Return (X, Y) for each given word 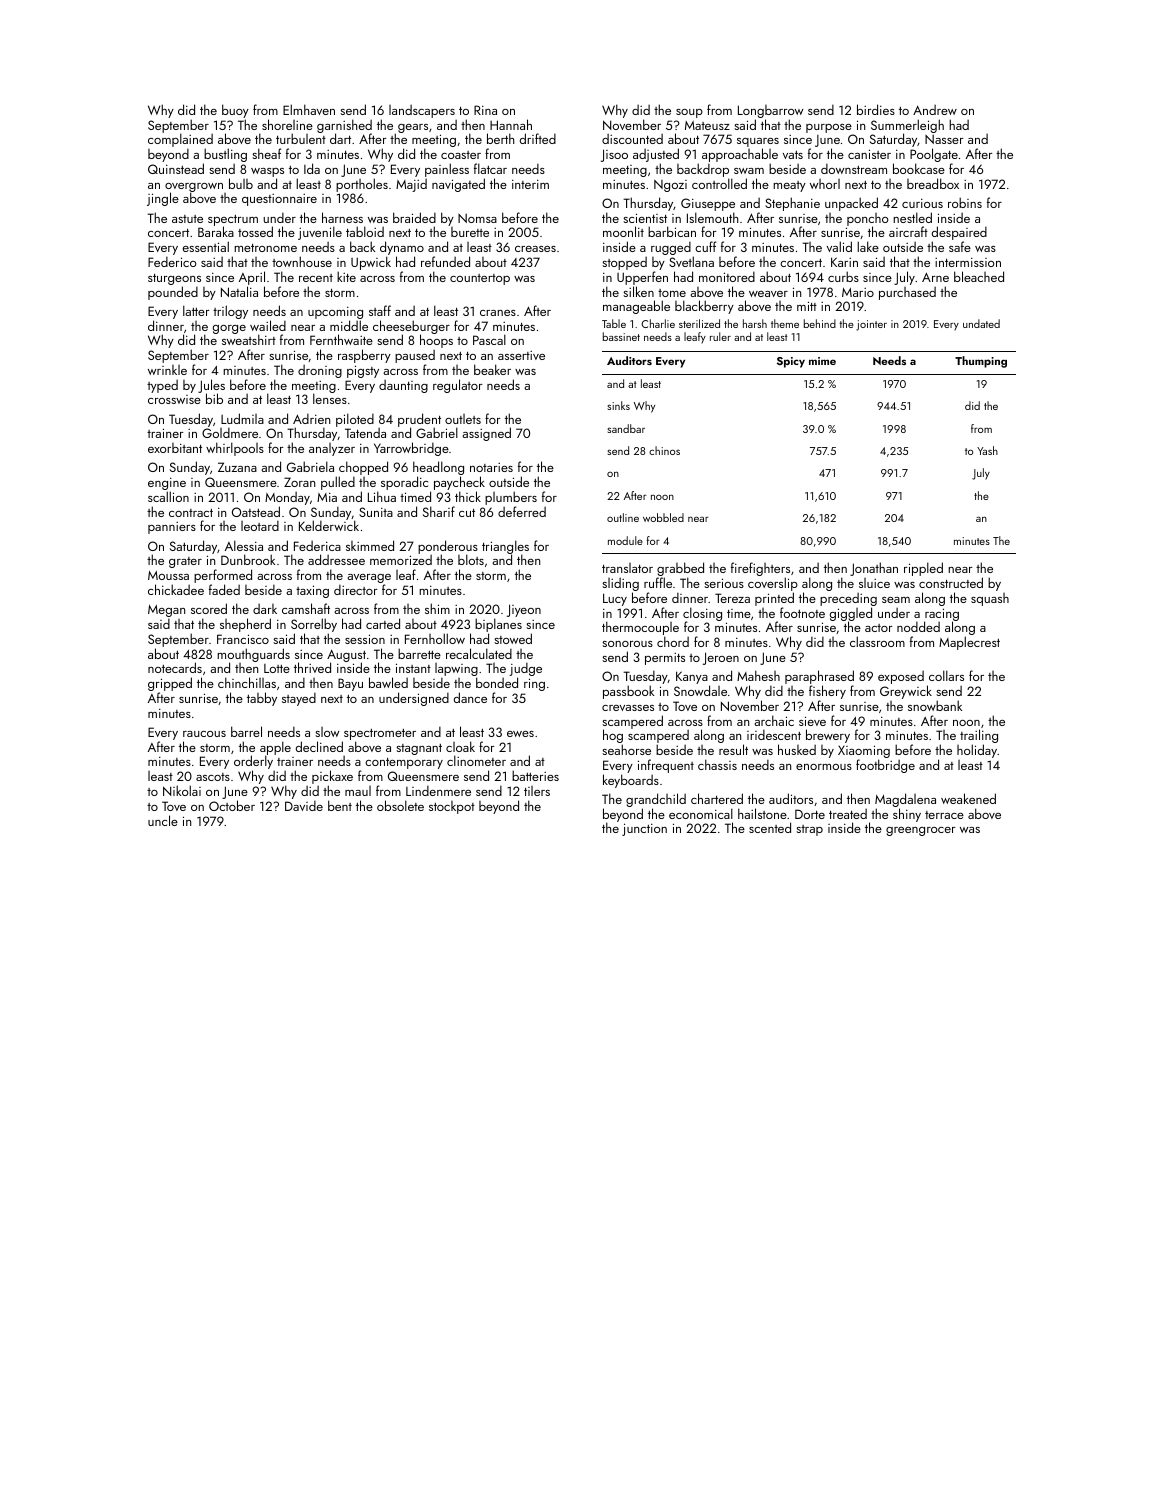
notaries (491, 467)
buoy (235, 111)
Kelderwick (329, 526)
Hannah (511, 124)
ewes (520, 734)
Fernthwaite (341, 339)
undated (981, 323)
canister (869, 154)
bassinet (621, 336)
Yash (987, 450)
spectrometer (380, 734)
